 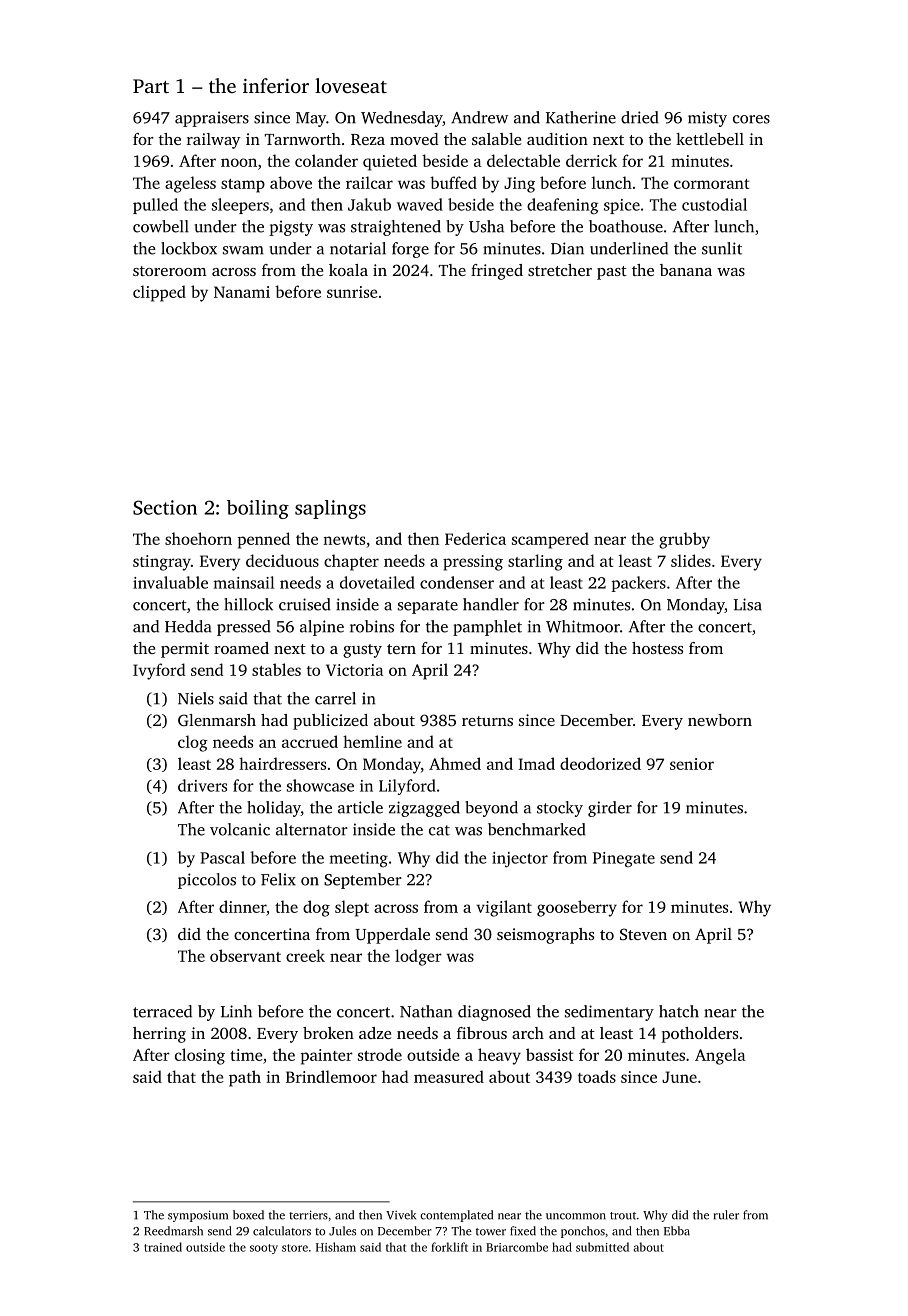 What do you see at coordinates (248, 1215) in the screenshot?
I see `boxed` at bounding box center [248, 1215].
